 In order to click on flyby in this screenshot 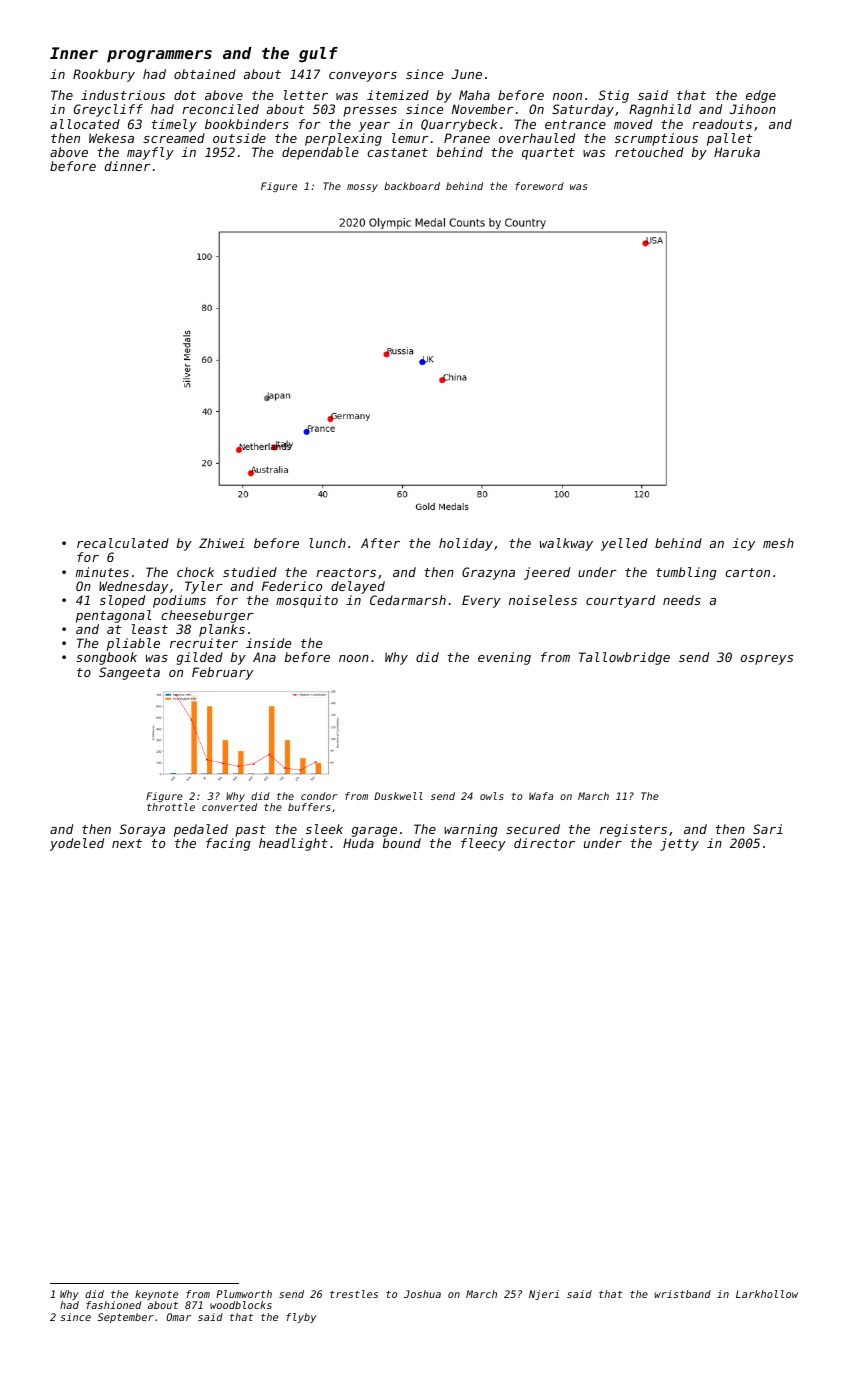, I will do `click(301, 1318)`.
